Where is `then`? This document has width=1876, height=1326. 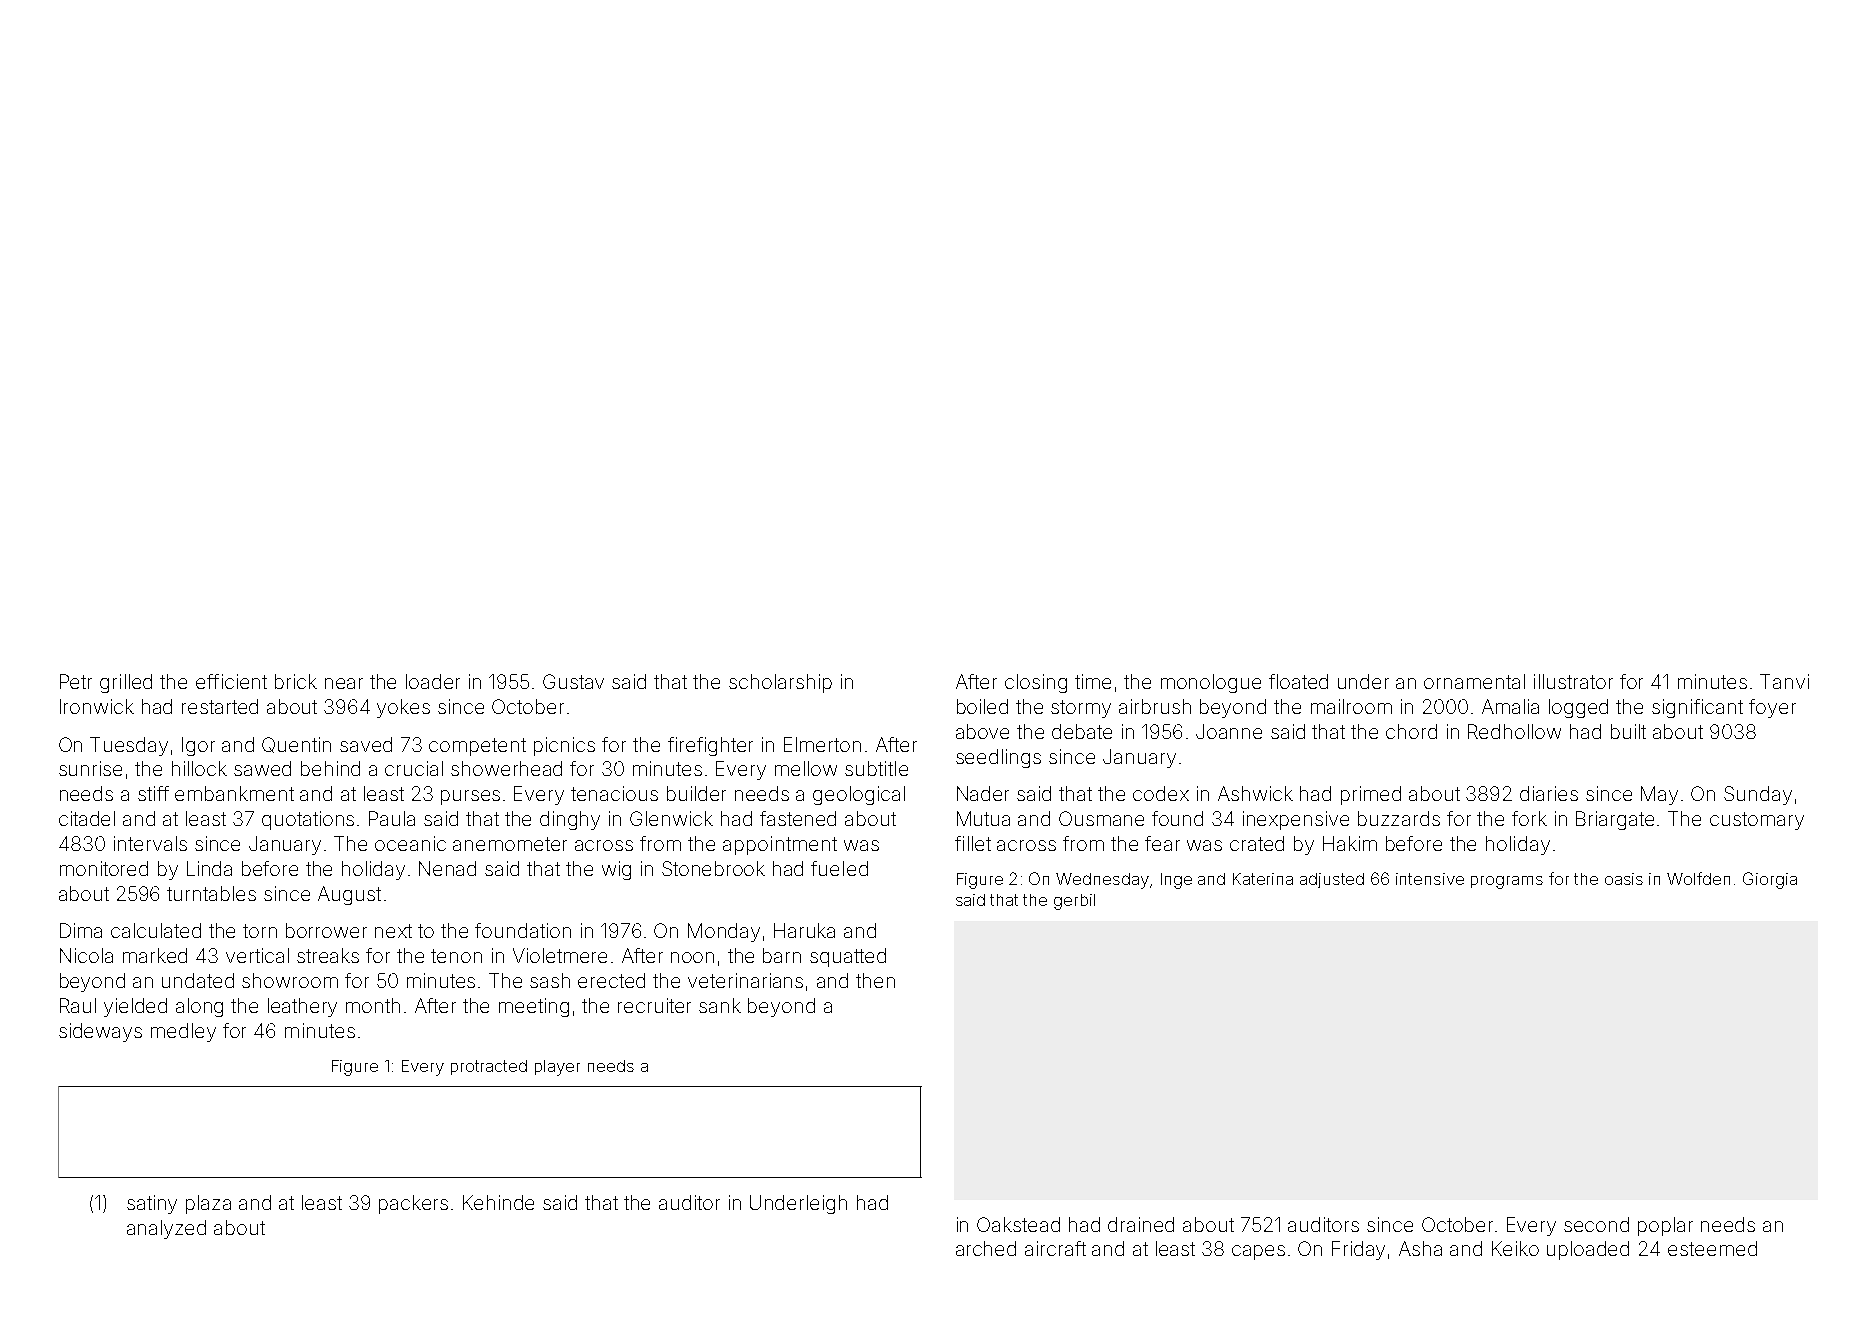 then is located at coordinates (875, 980).
